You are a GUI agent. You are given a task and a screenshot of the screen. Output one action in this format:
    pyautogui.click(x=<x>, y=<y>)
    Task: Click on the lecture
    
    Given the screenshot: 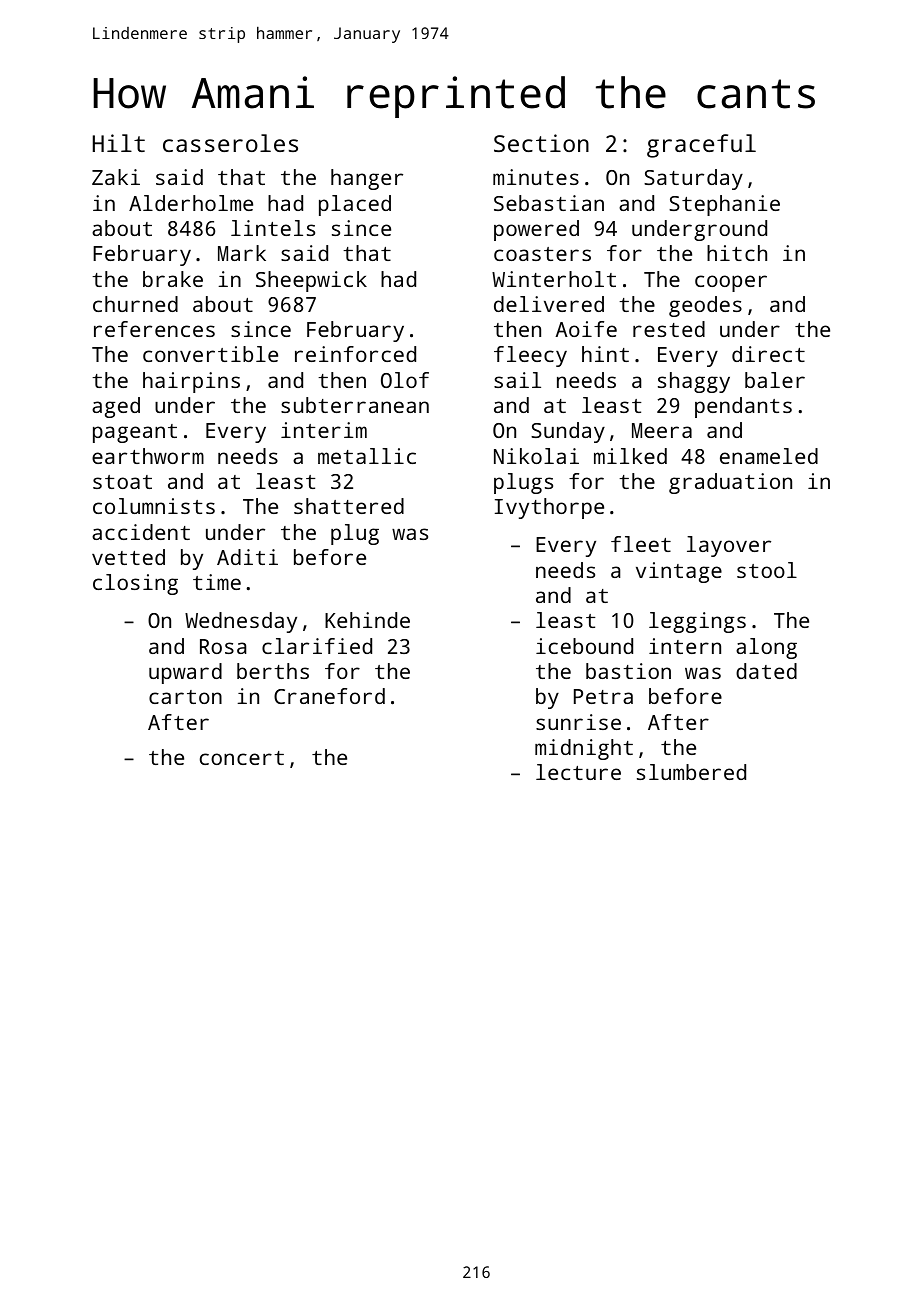 What is the action you would take?
    pyautogui.click(x=578, y=772)
